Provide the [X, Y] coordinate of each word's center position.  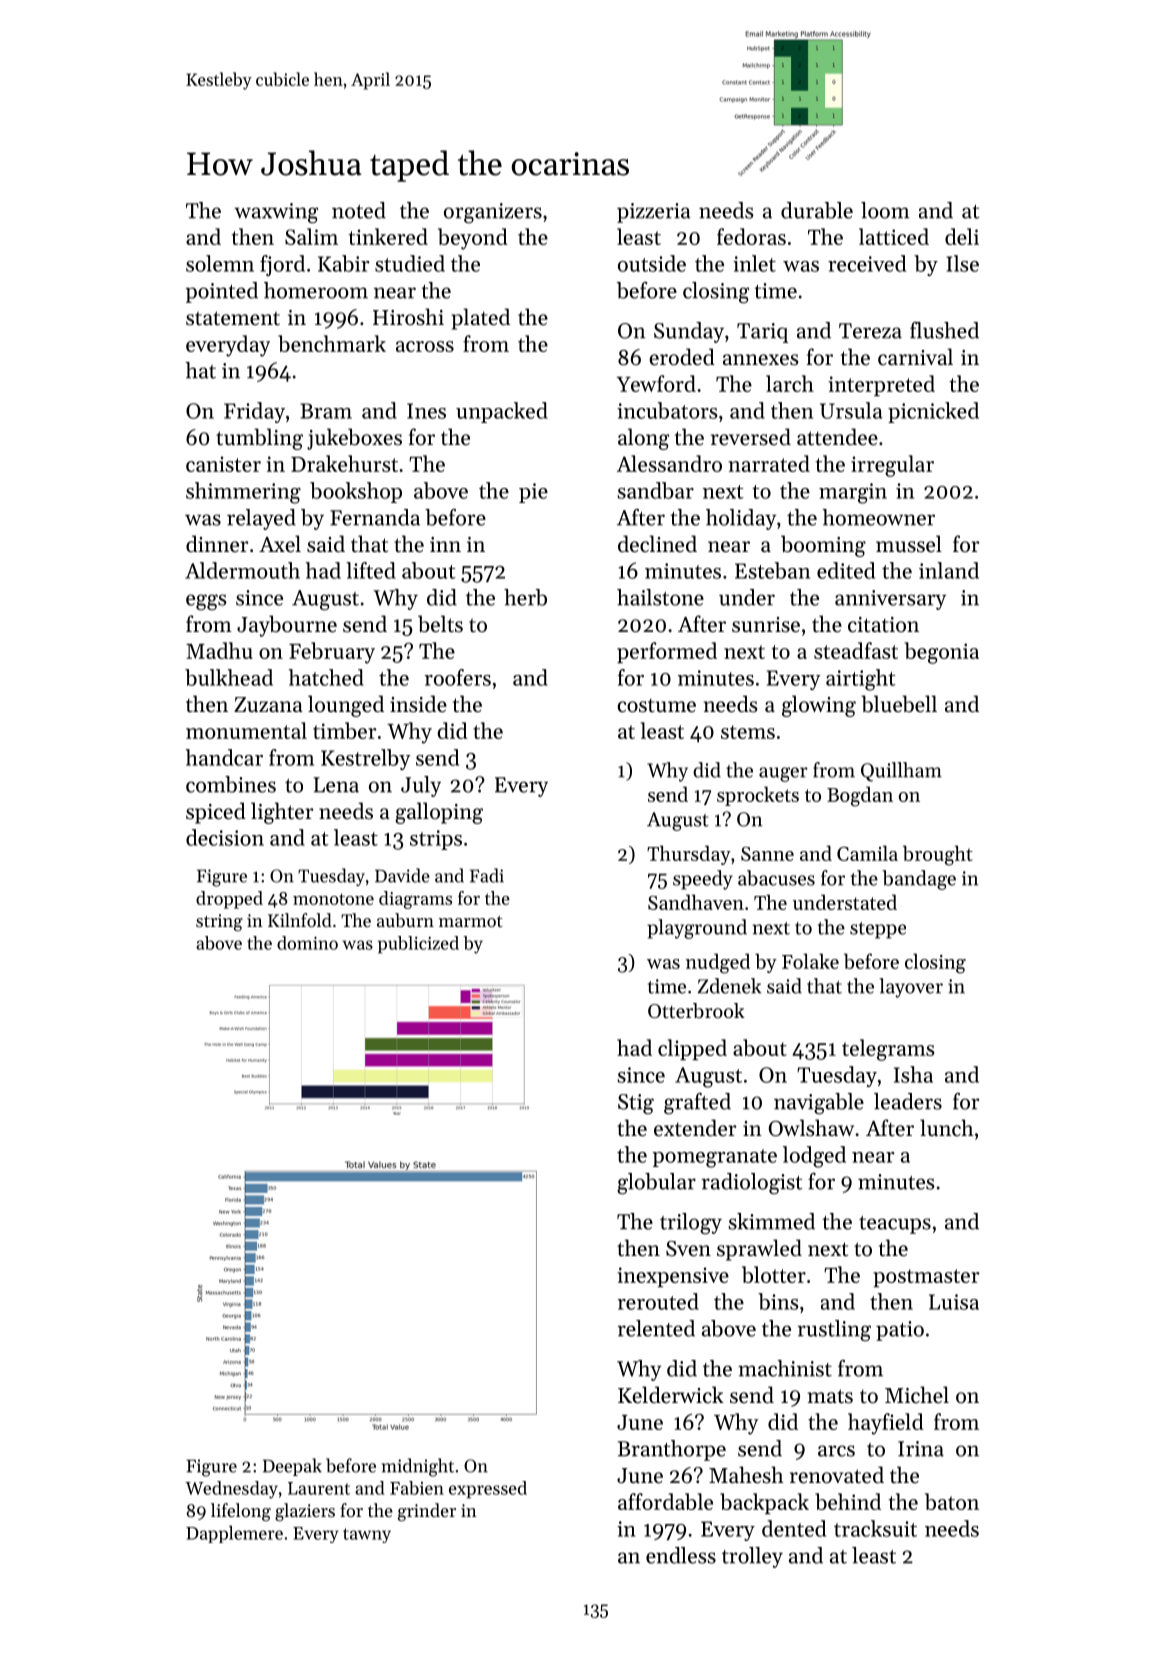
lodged [814, 1157]
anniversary [890, 600]
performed [667, 652]
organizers [493, 213]
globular [656, 1184]
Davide [402, 875]
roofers [458, 677]
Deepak [292, 1467]
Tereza [870, 331]
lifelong [241, 1512]
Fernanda [375, 517]
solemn [220, 263]
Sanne [767, 854]
